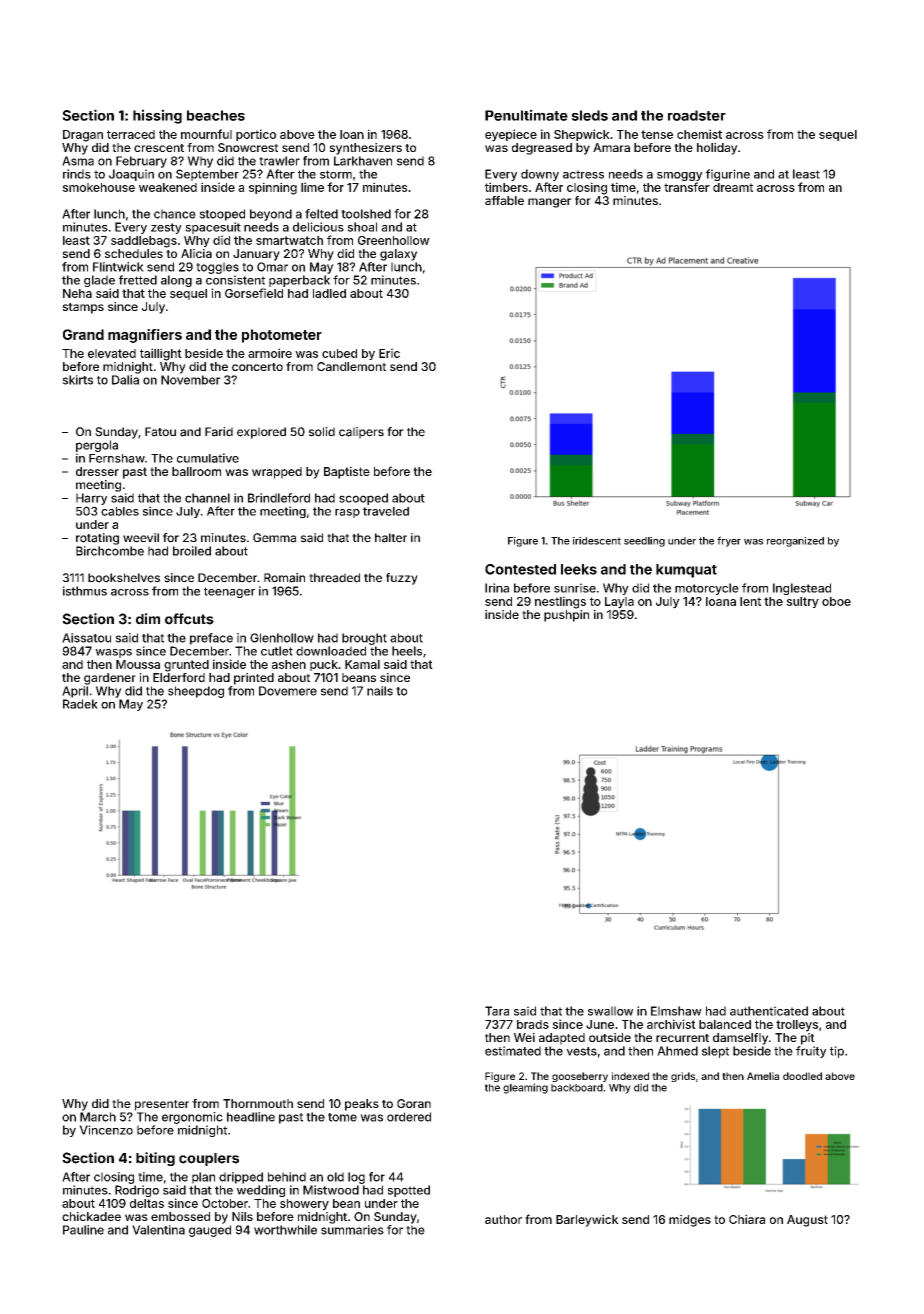 The width and height of the screenshot is (924, 1314). I want to click on sheepdog, so click(196, 692).
